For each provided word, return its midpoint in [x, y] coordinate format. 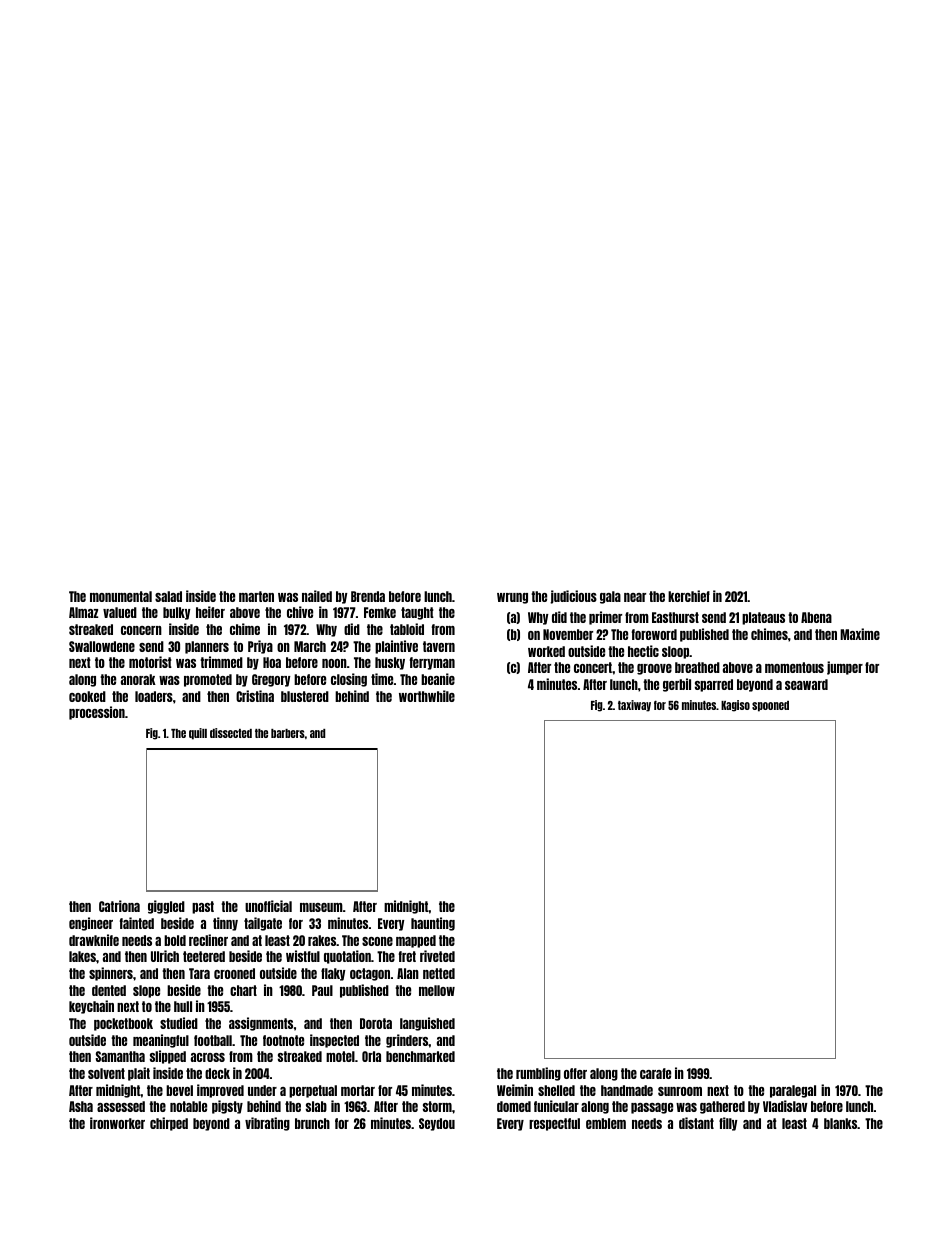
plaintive [396, 647]
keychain [91, 1007]
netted [439, 973]
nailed [317, 596]
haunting [433, 924]
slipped [168, 1057]
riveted [437, 956]
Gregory [271, 680]
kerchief [689, 596]
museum [321, 907]
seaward [806, 684]
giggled [166, 907]
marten [256, 596]
